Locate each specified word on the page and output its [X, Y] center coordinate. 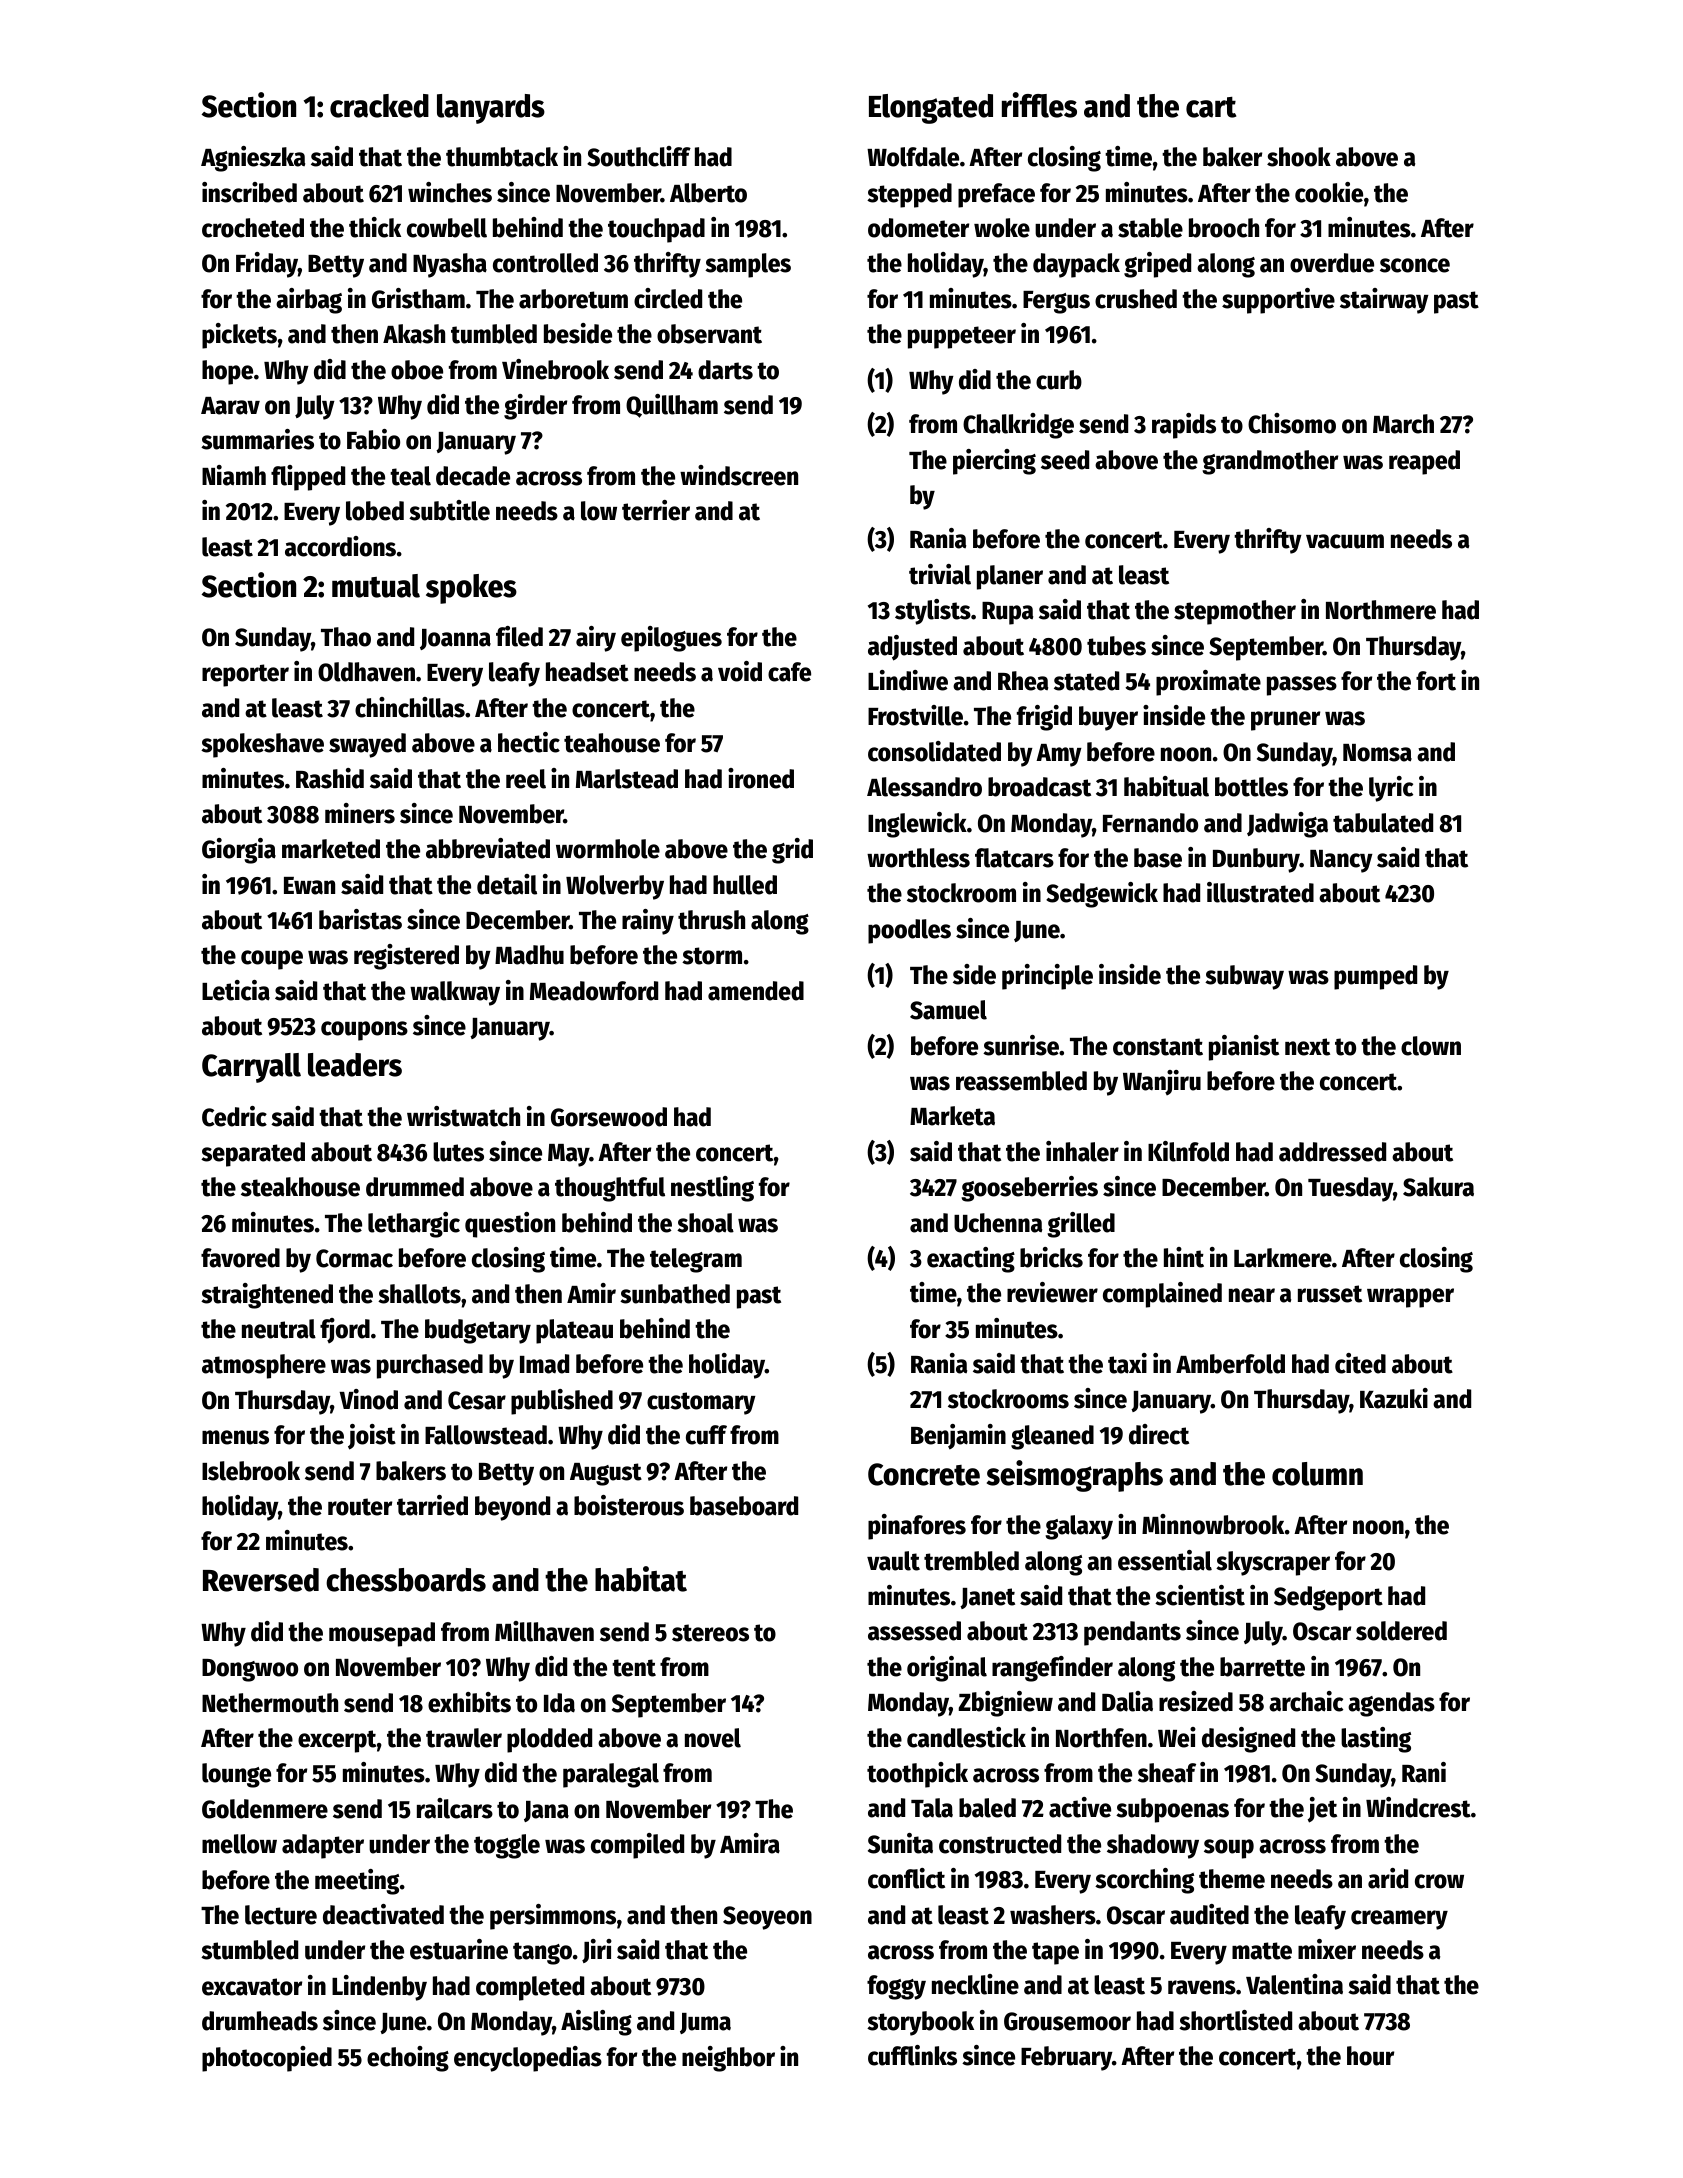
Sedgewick [1102, 895]
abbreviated [488, 848]
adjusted [912, 648]
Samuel [948, 1010]
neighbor [728, 2059]
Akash [414, 334]
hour [1370, 2056]
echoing [408, 2059]
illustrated [1260, 892]
